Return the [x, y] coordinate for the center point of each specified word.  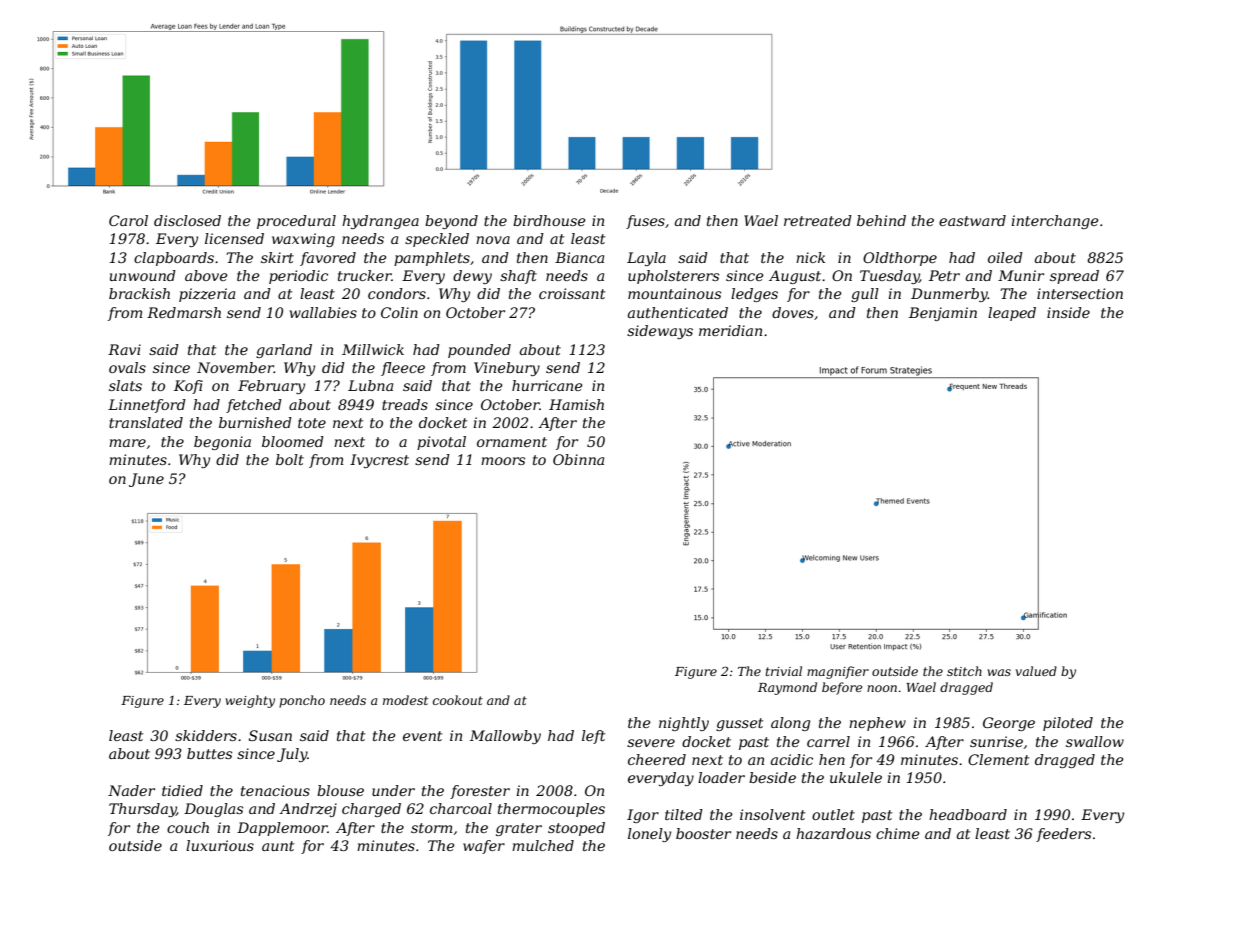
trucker [364, 275]
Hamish [576, 404]
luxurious [220, 845]
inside [1068, 312]
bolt [290, 459]
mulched [543, 845]
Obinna [578, 459]
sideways [660, 332]
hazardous [833, 834]
